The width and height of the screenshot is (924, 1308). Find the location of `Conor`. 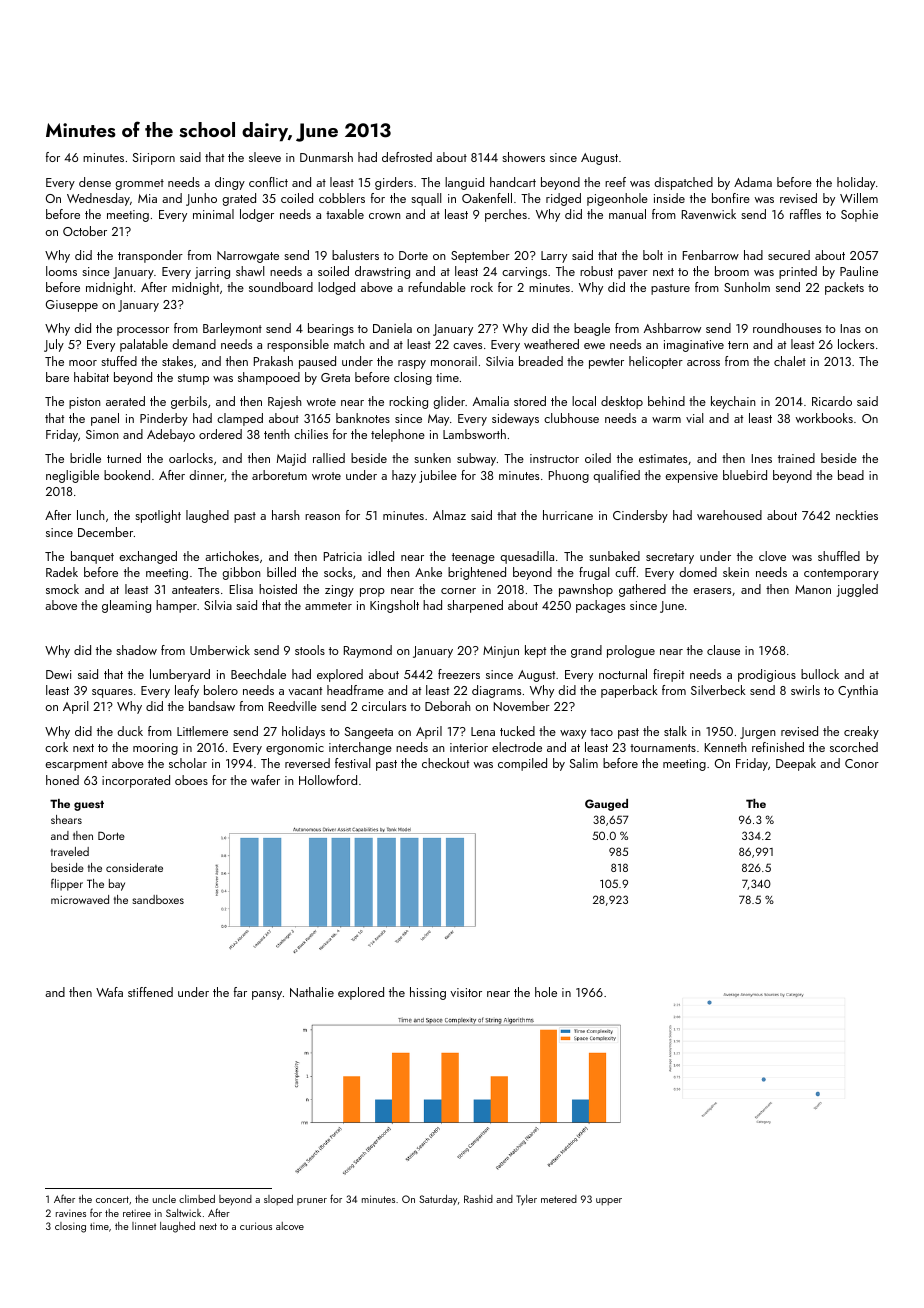

Conor is located at coordinates (862, 763).
